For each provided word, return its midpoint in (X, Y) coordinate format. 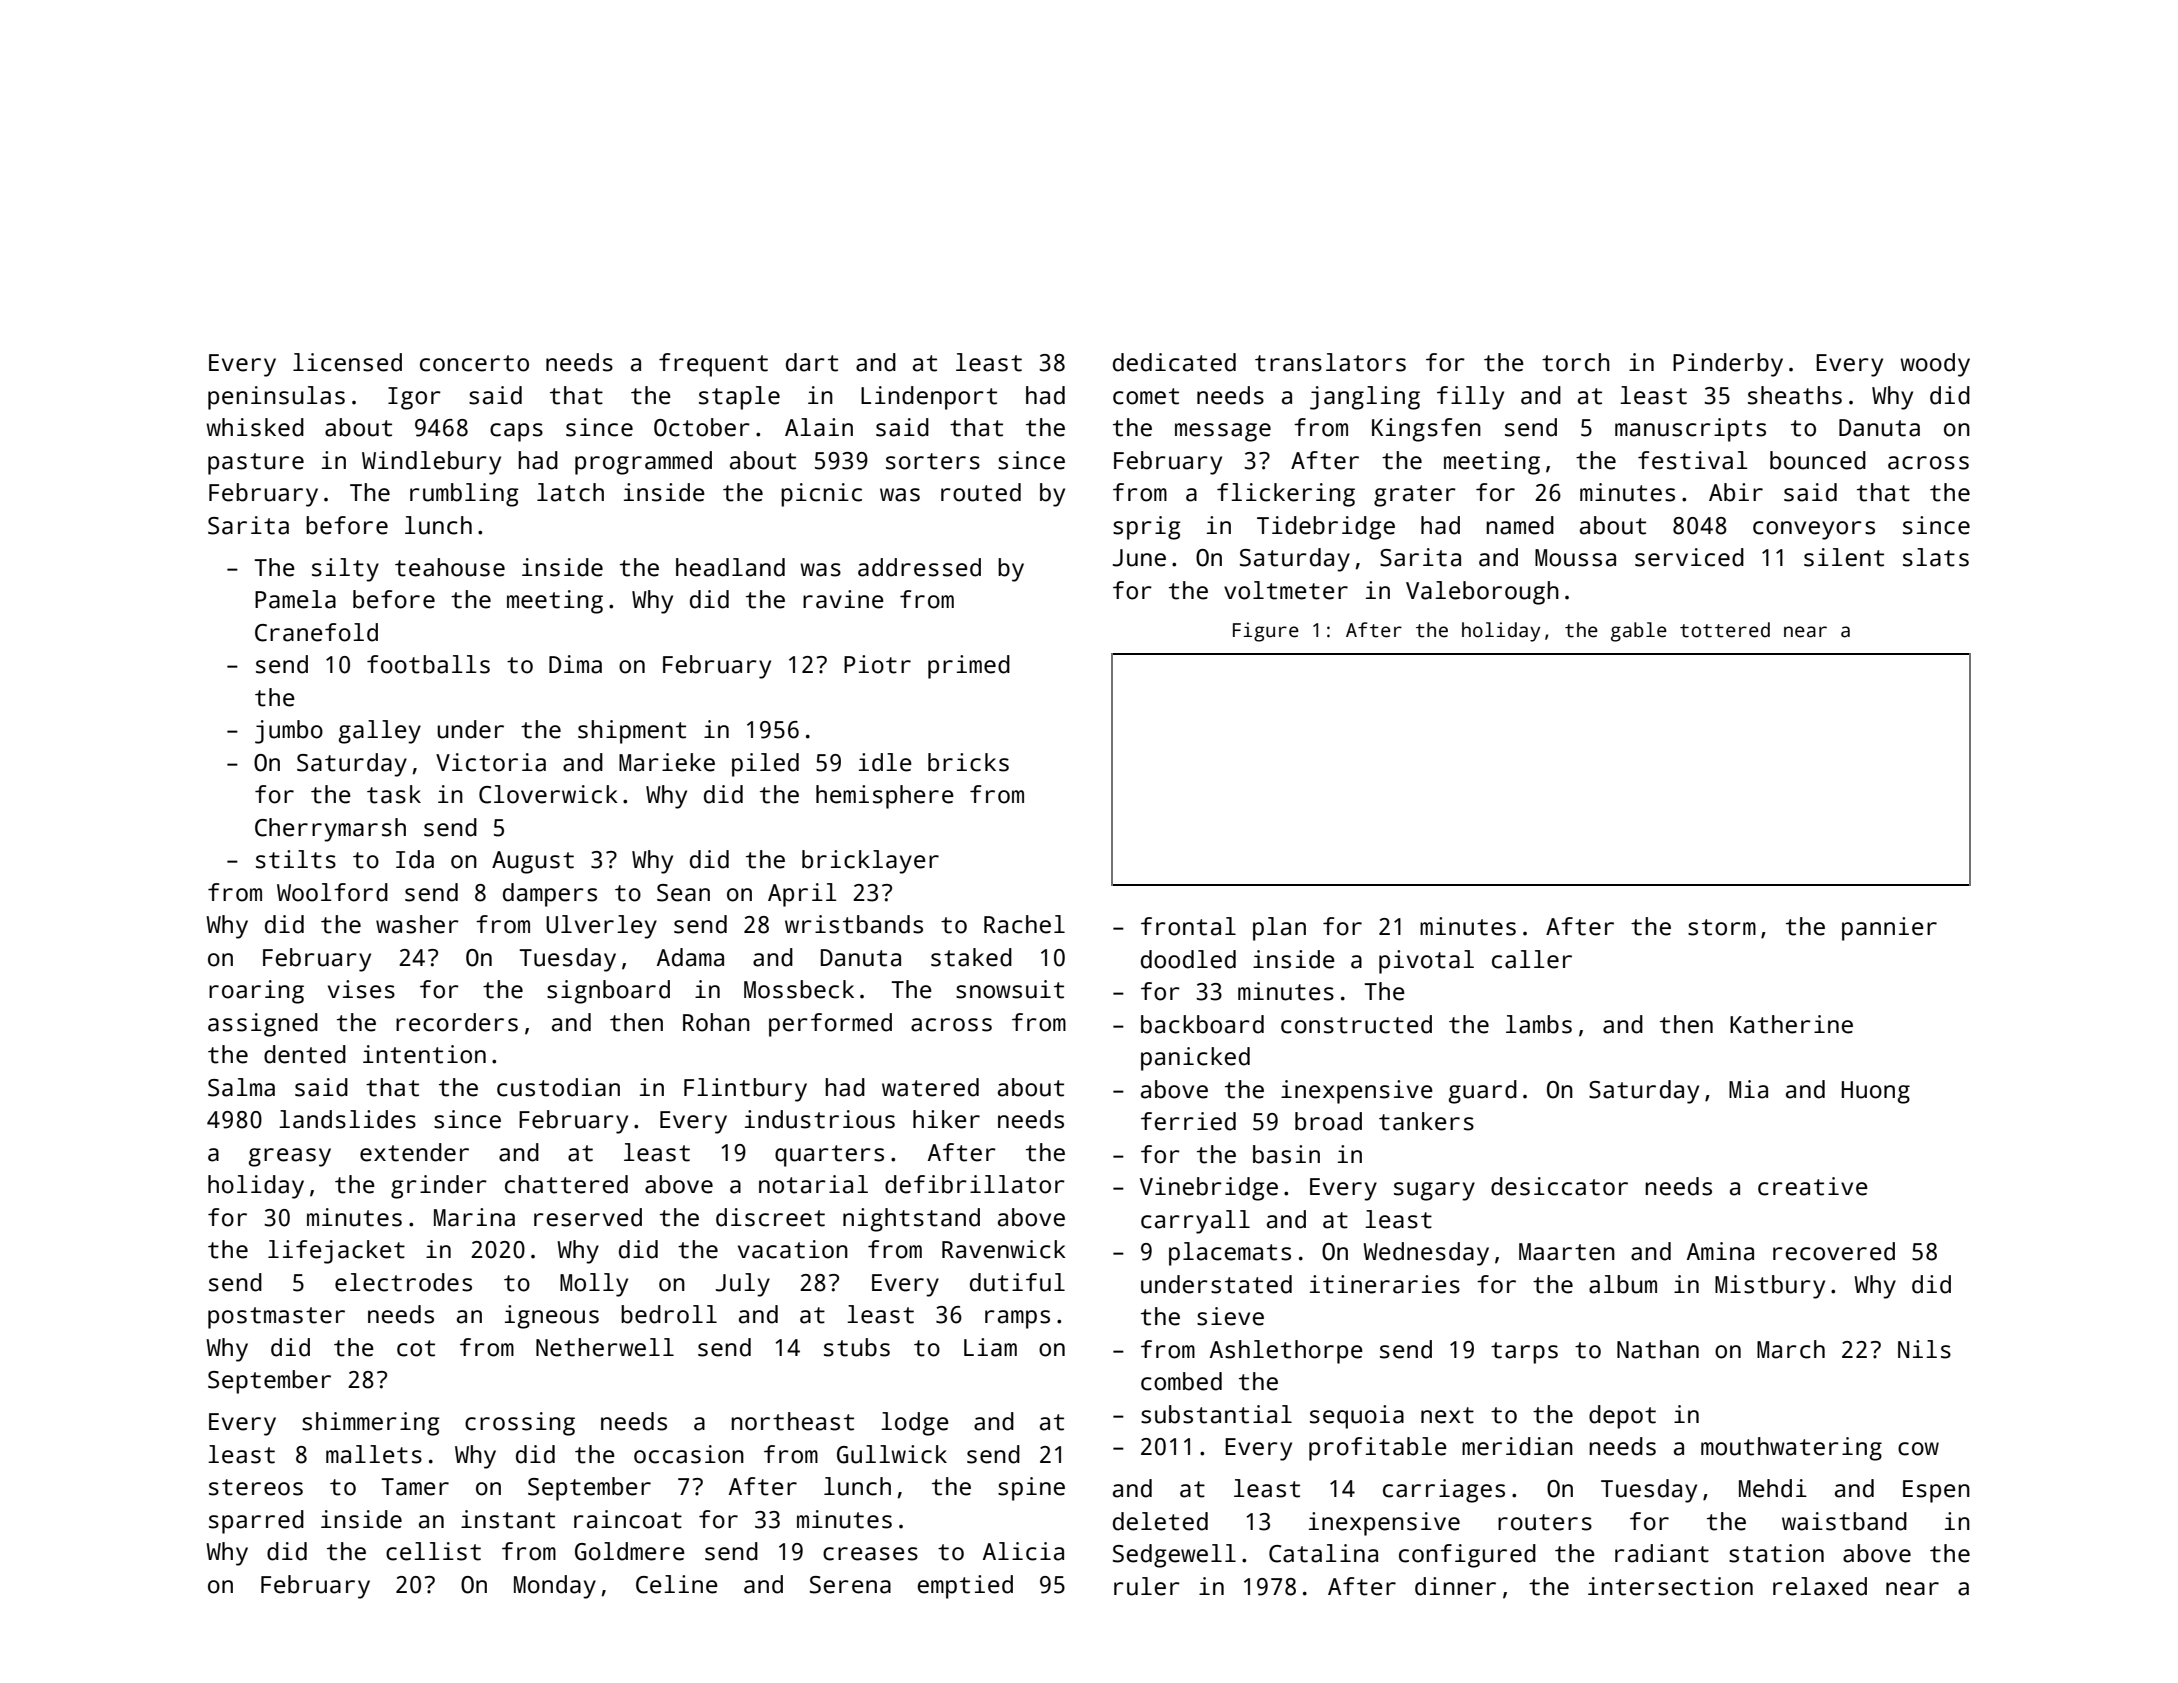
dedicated (1174, 362)
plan (1279, 929)
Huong (1876, 1092)
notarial (813, 1184)
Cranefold (316, 632)
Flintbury (745, 1090)
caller (1532, 959)
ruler (1147, 1586)
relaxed (1820, 1586)
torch (1576, 362)
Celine (677, 1584)
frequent (713, 365)
